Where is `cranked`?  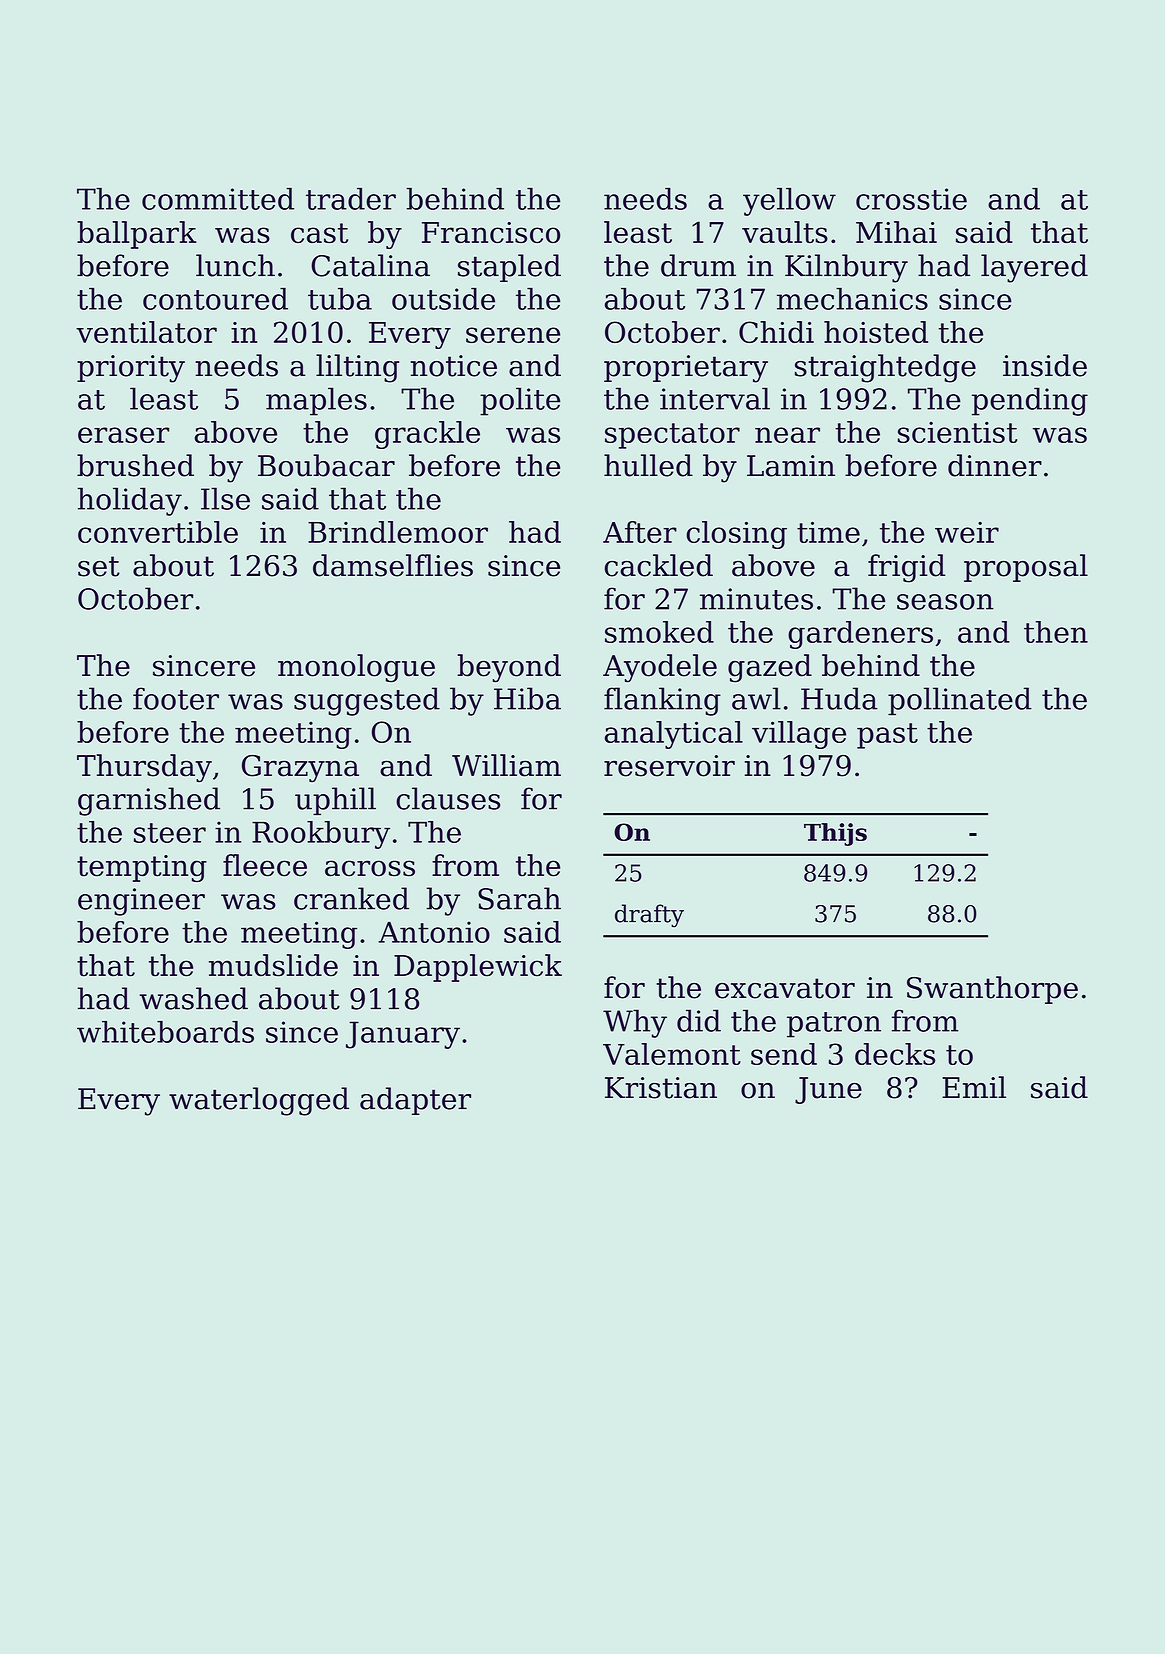
cranked is located at coordinates (351, 898).
